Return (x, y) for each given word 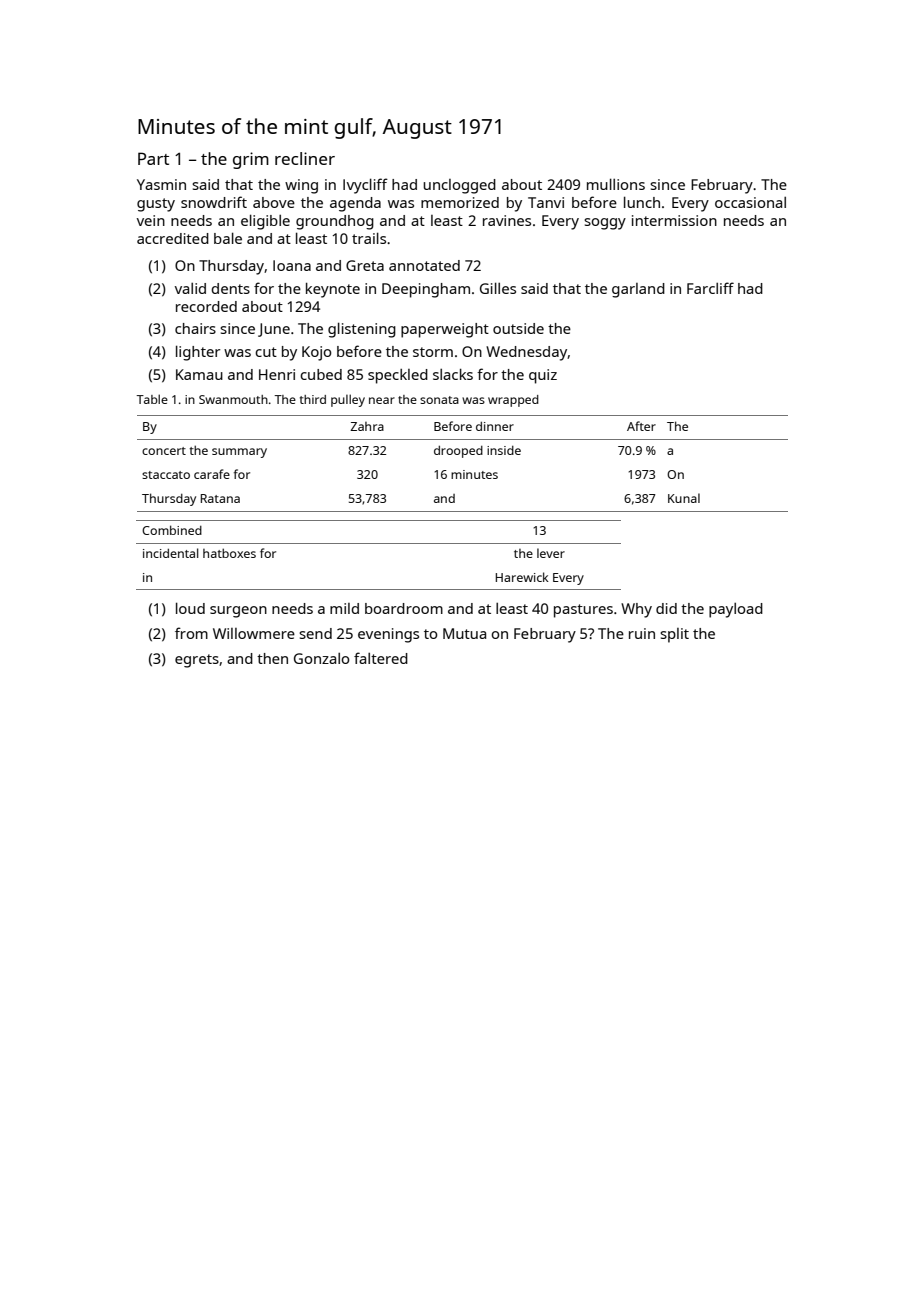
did (666, 608)
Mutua (464, 633)
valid (190, 288)
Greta (365, 265)
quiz (543, 376)
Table (152, 399)
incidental (171, 553)
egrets (197, 661)
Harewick (522, 577)
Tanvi (546, 202)
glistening (362, 330)
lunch (642, 202)
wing (301, 186)
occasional (750, 202)
